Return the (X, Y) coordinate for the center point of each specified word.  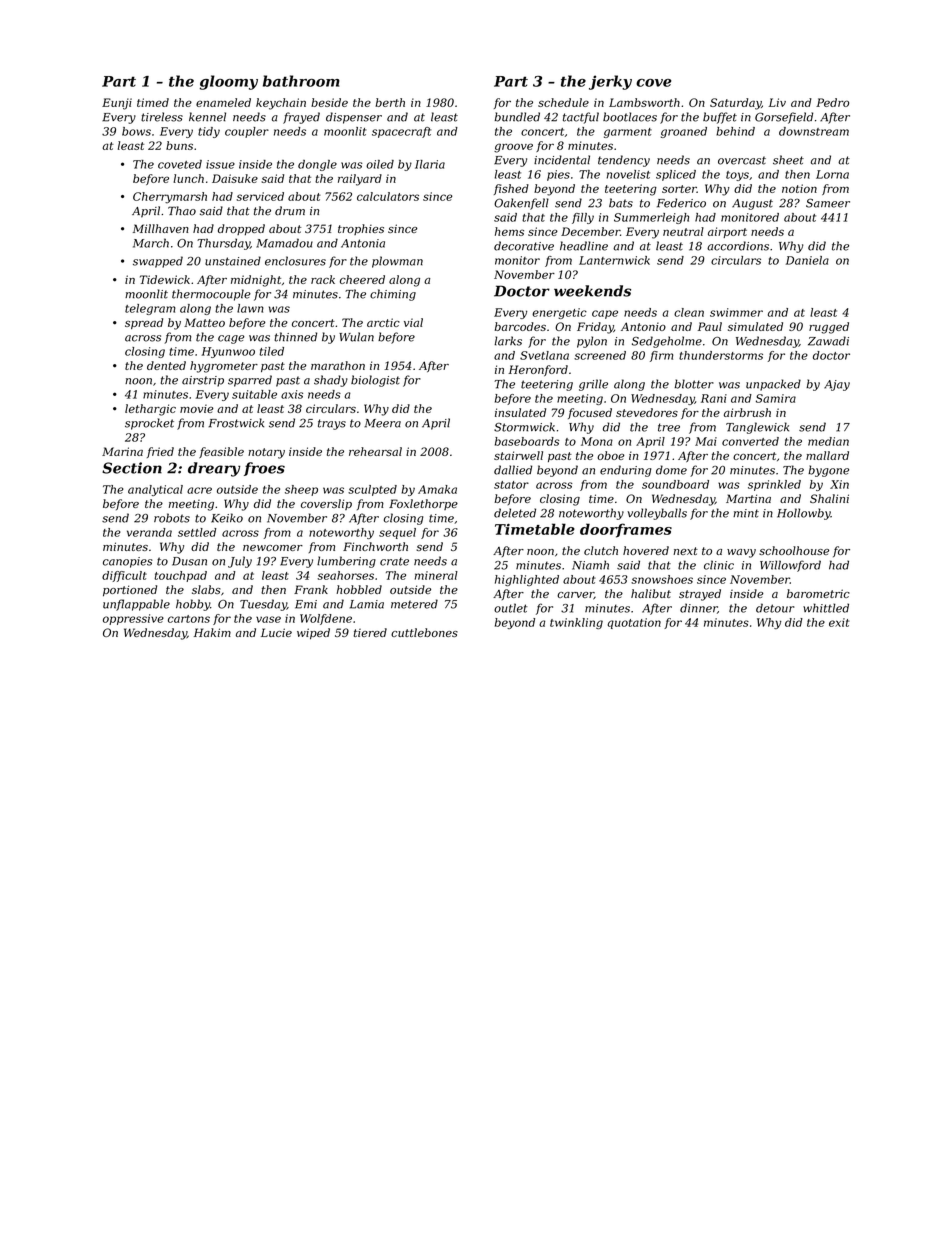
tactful (581, 118)
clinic (719, 565)
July (240, 562)
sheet (788, 160)
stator (511, 485)
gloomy (229, 82)
